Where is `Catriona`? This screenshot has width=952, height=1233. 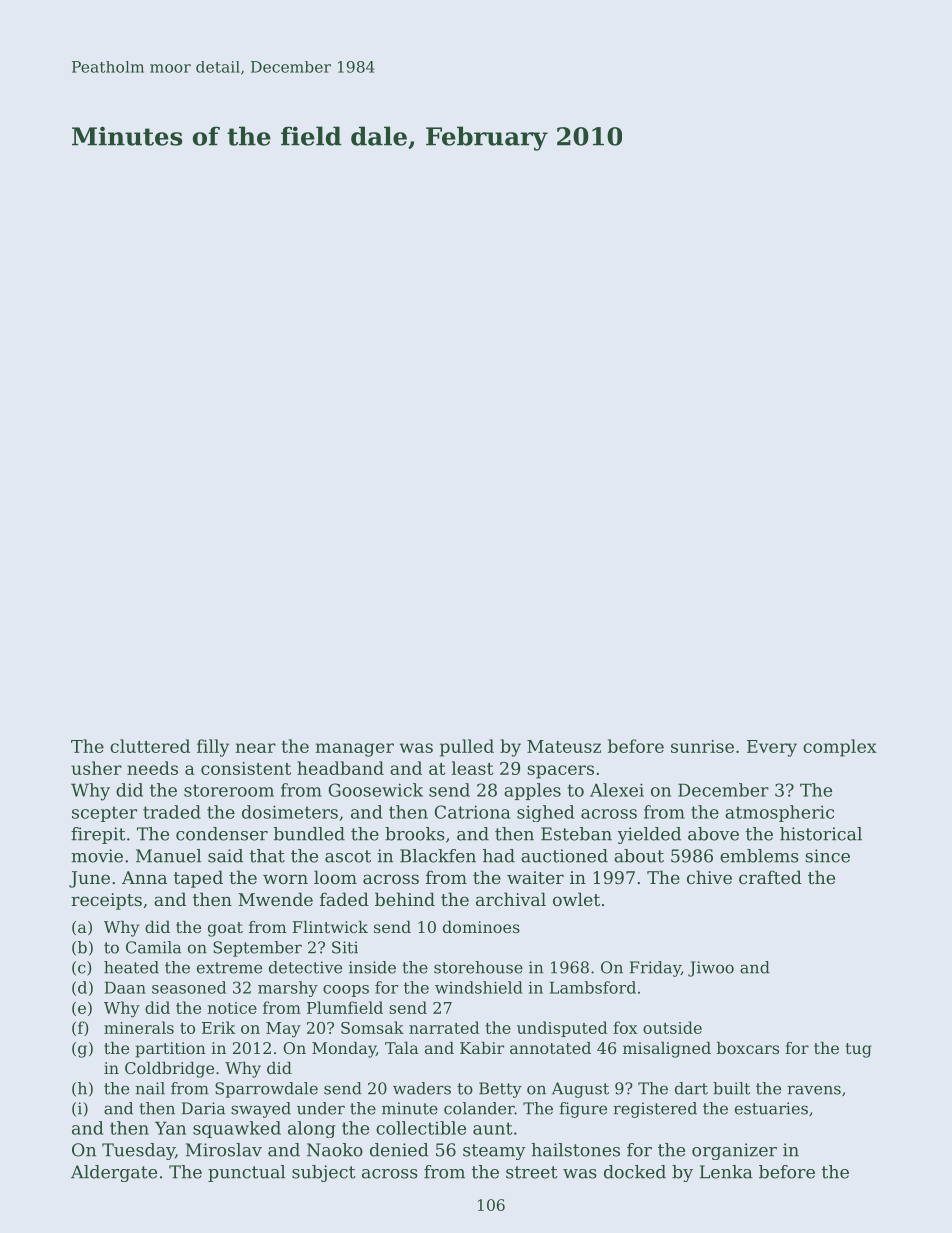 Catriona is located at coordinates (472, 812).
